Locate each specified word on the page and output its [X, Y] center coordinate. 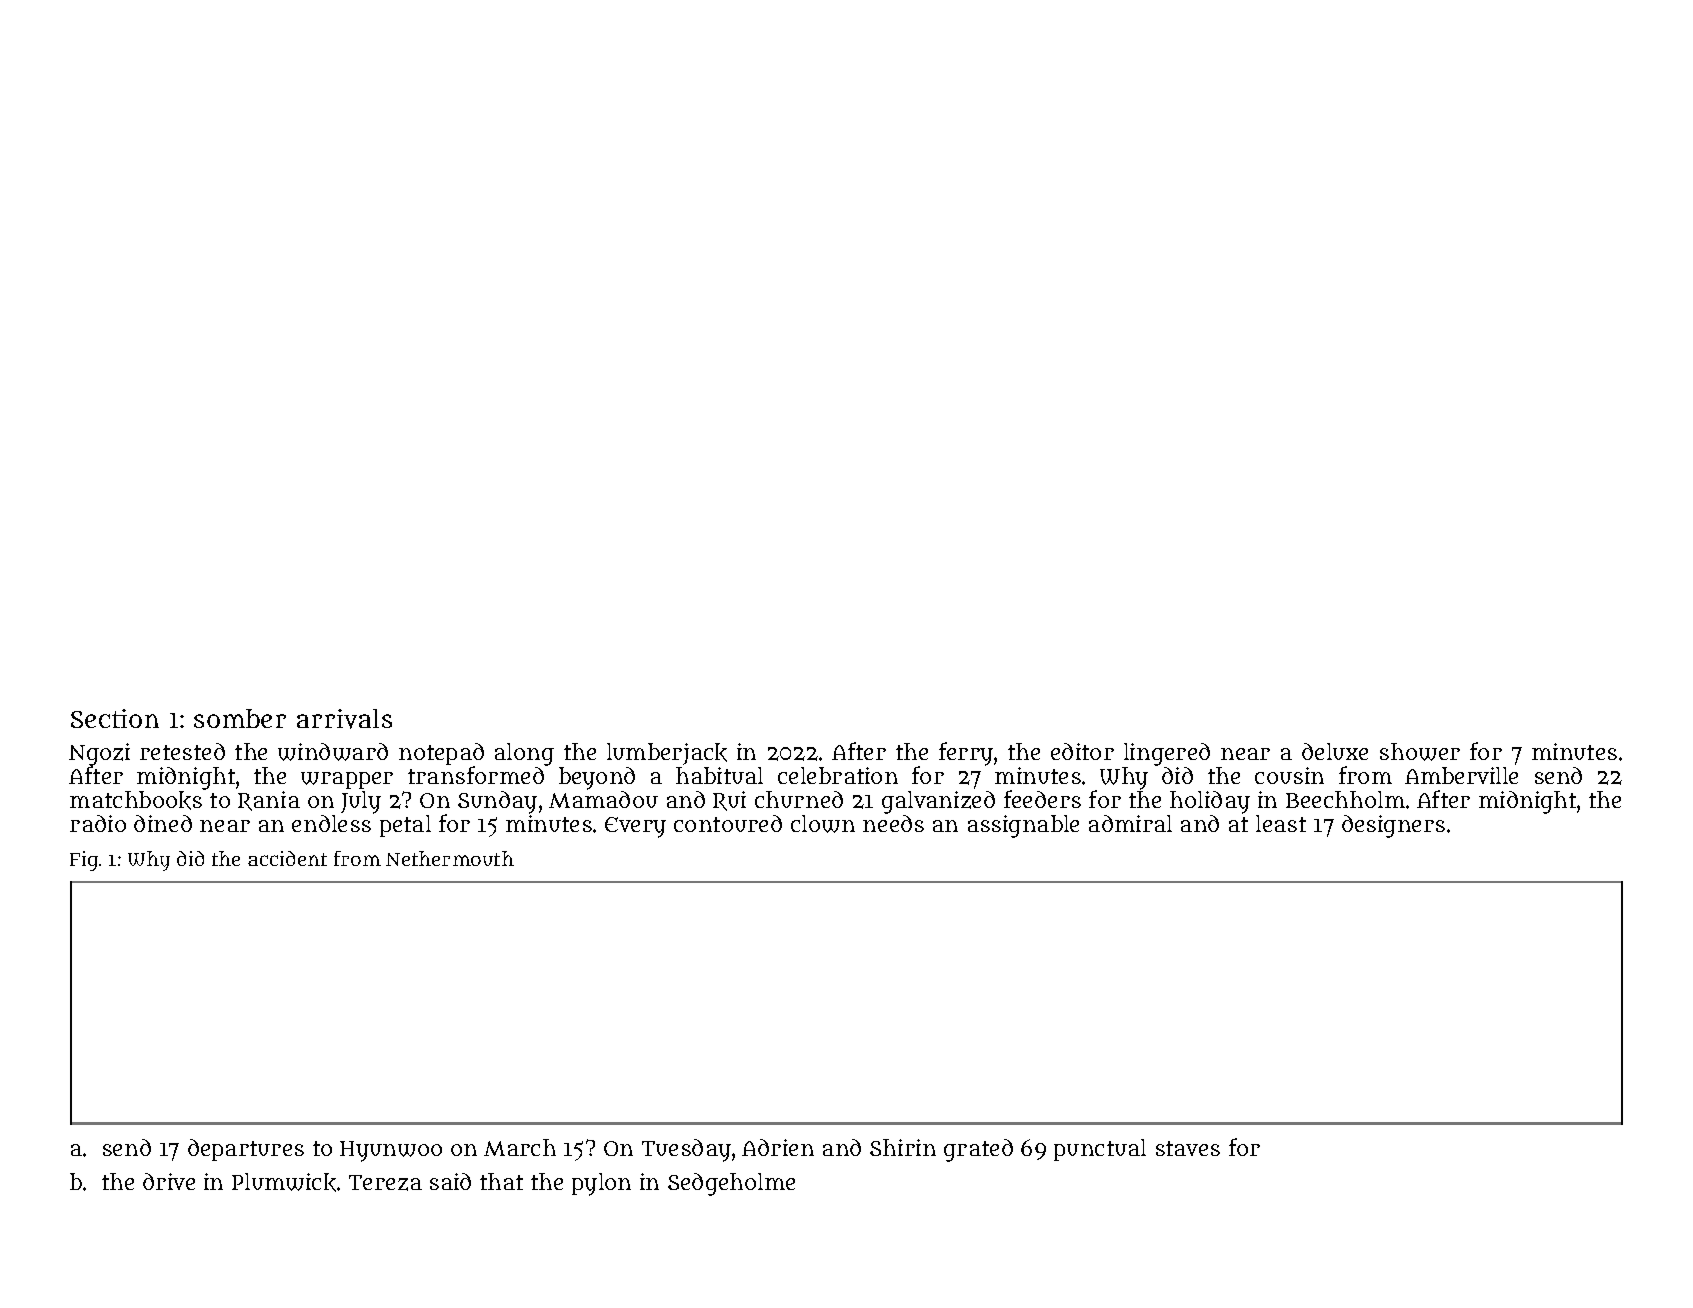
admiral [1130, 823]
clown [823, 824]
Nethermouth [450, 858]
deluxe [1335, 751]
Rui [729, 801]
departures [246, 1150]
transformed [476, 775]
